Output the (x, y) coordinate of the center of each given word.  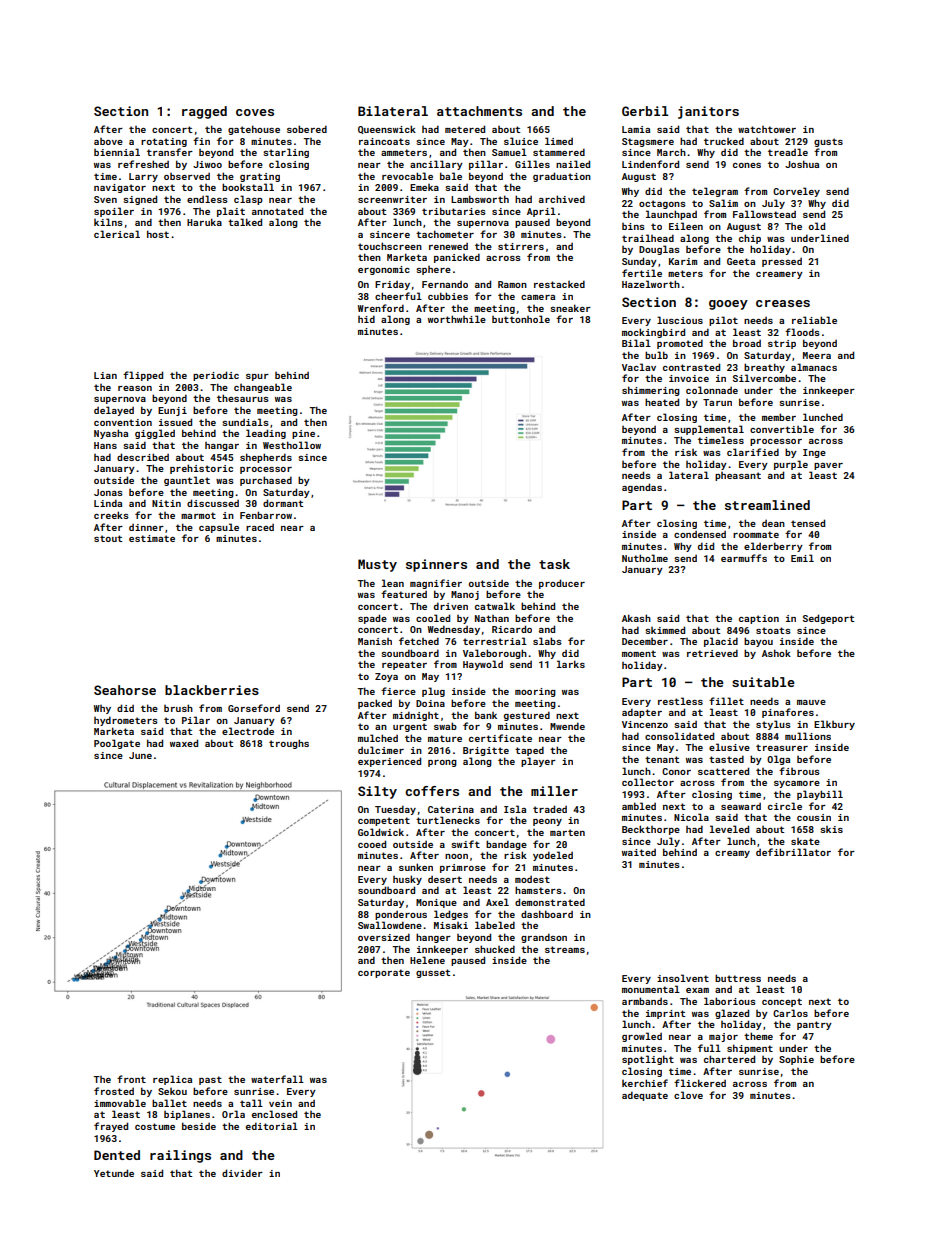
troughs (289, 744)
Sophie (796, 1060)
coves (255, 112)
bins (633, 226)
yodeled (553, 856)
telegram (715, 192)
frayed (111, 1127)
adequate (645, 1096)
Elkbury (834, 725)
